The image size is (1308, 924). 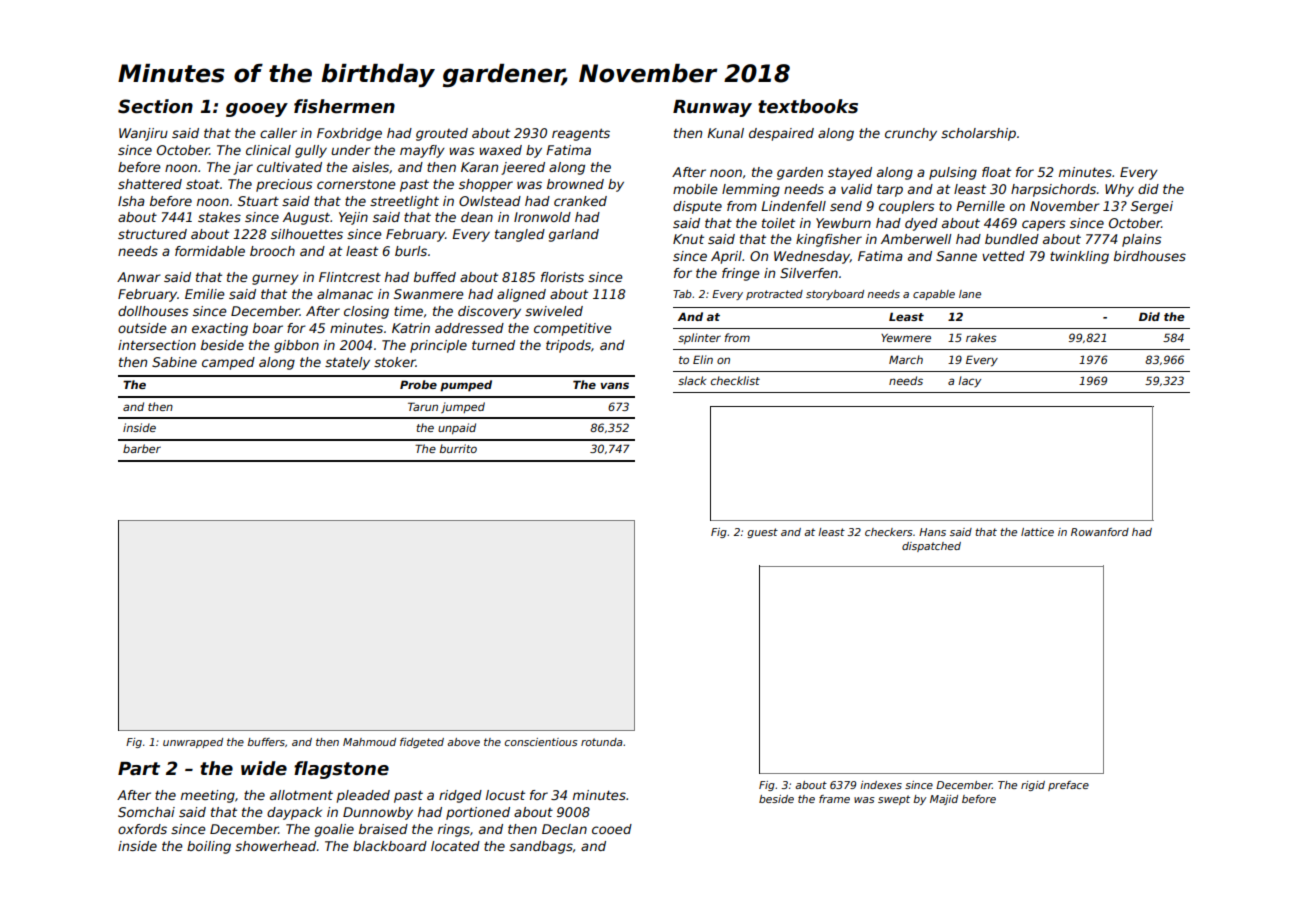 I want to click on couplers, so click(x=906, y=207).
